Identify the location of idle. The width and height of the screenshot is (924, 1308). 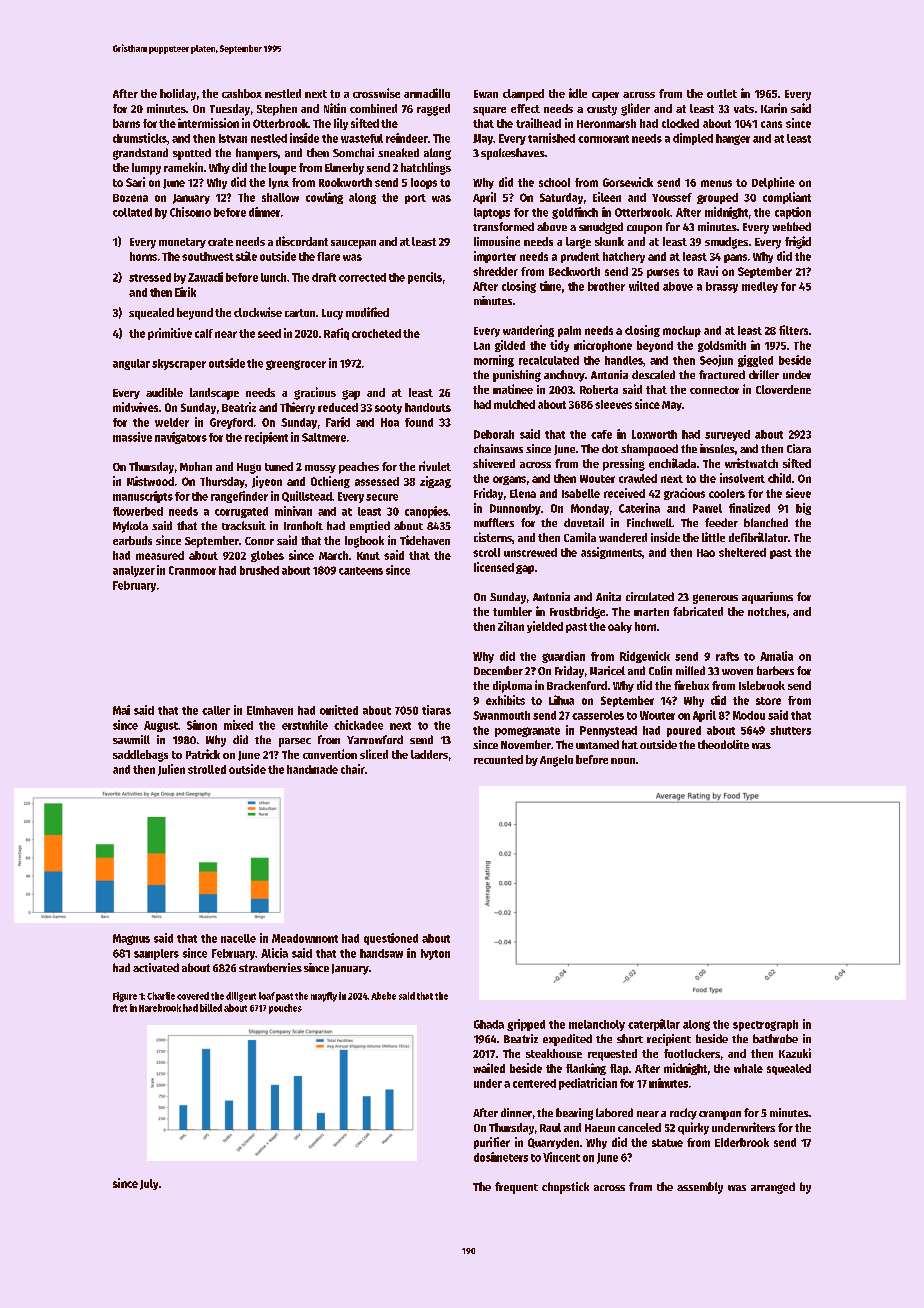
(578, 93).
